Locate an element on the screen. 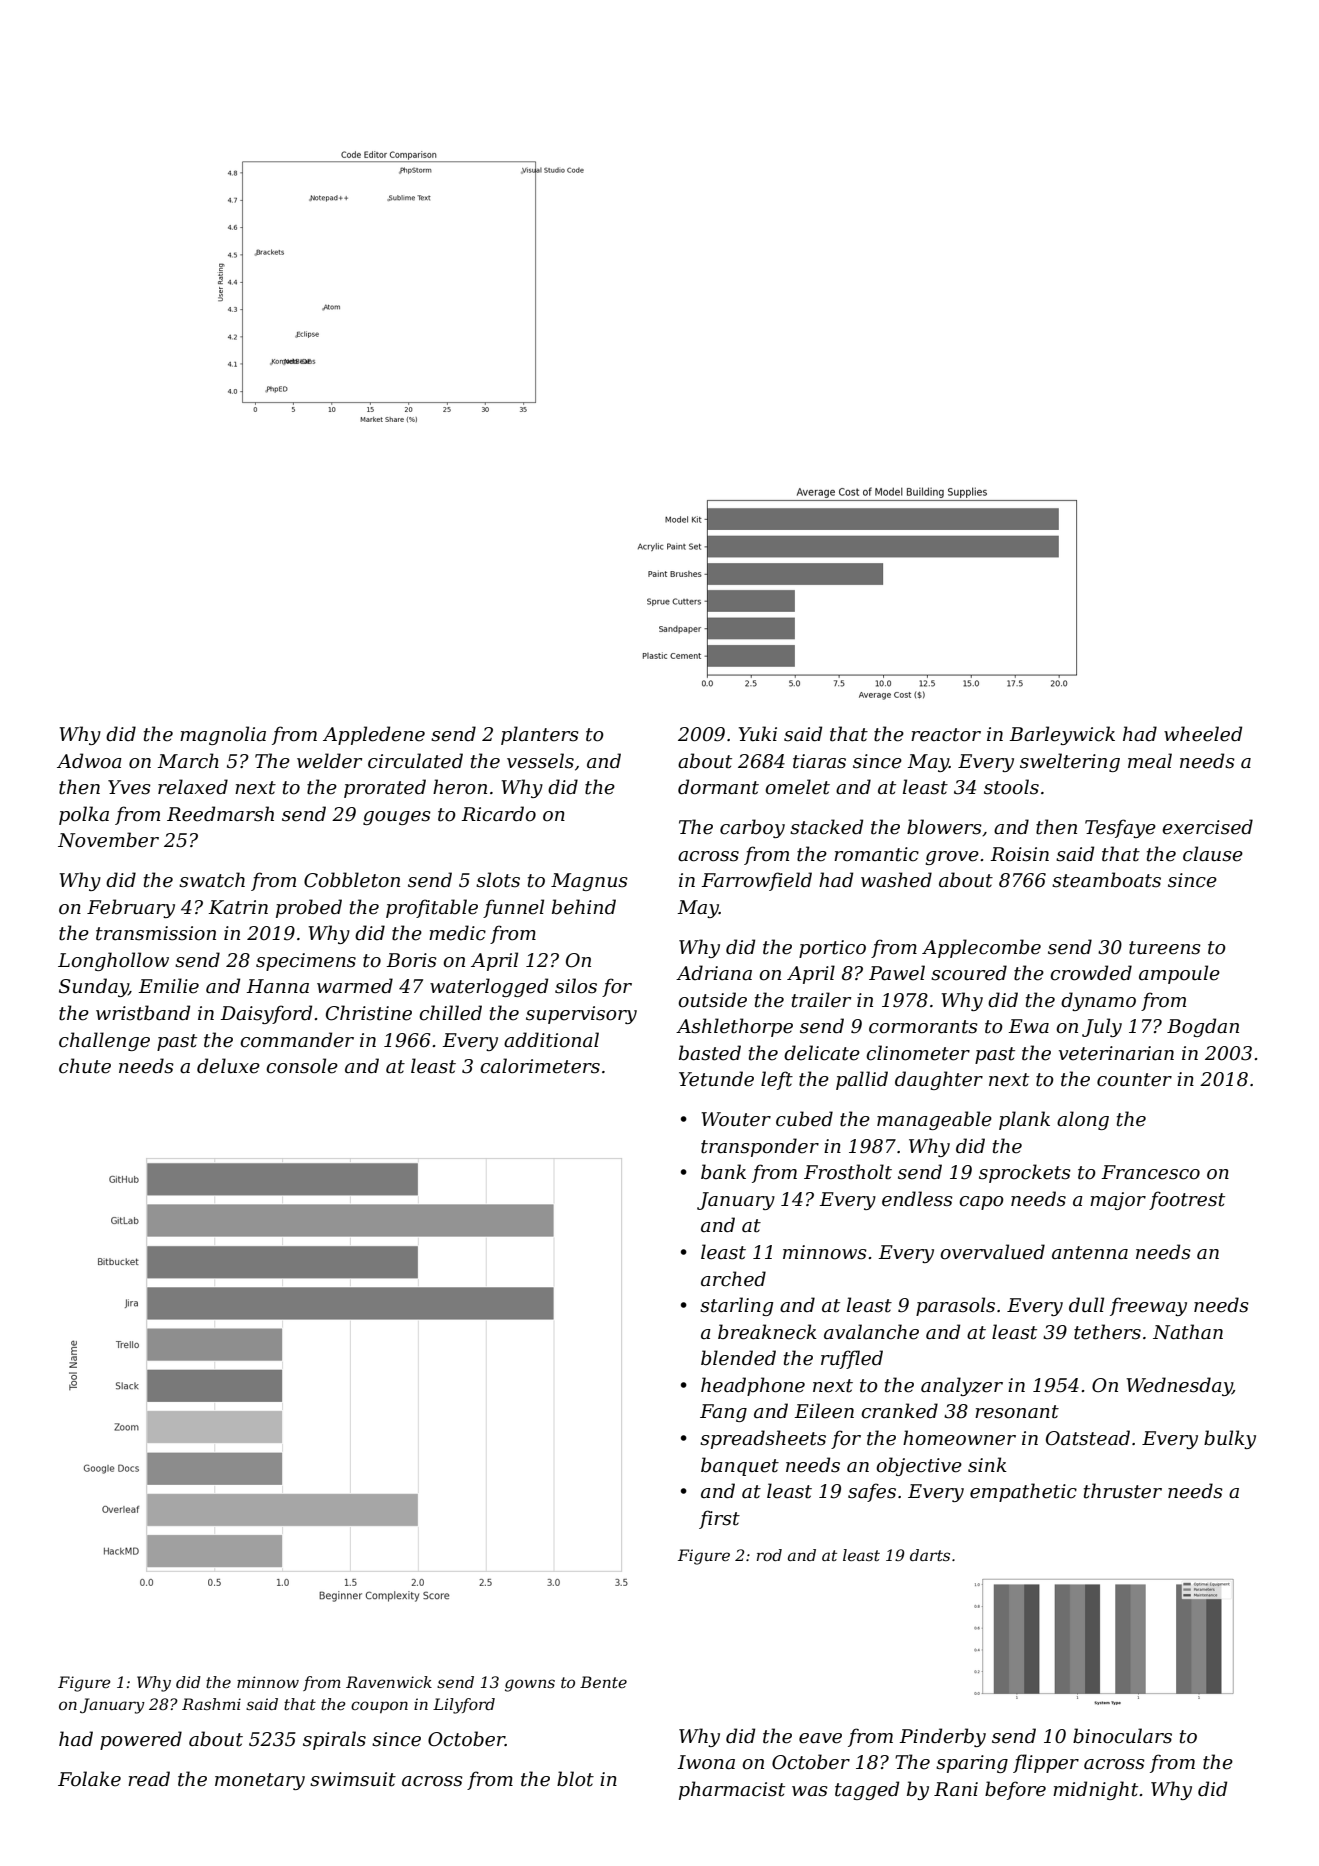  bulky is located at coordinates (1230, 1439).
